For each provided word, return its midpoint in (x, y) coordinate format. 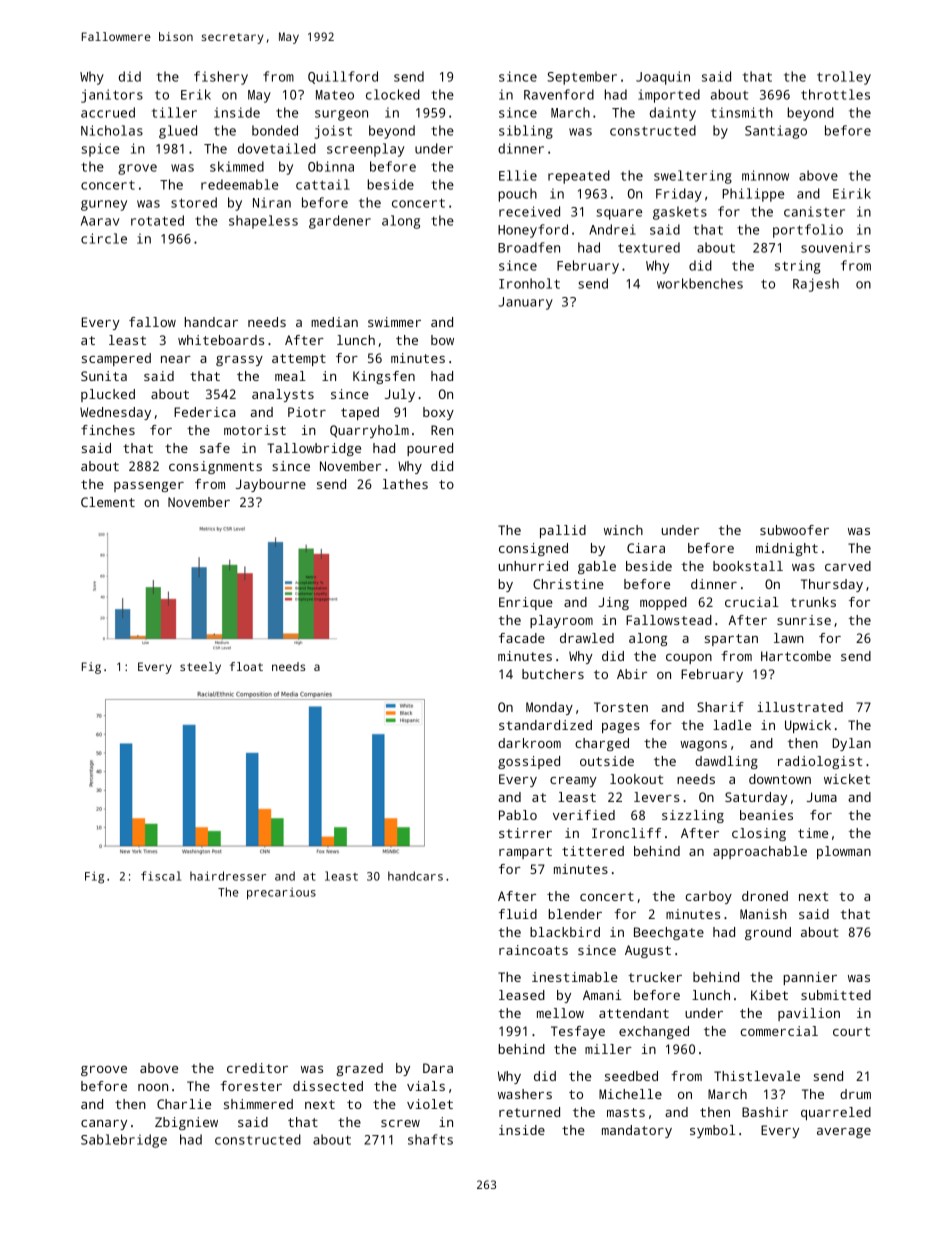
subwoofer (794, 530)
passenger (149, 487)
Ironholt (529, 283)
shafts (430, 1139)
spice (100, 150)
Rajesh (816, 285)
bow (442, 340)
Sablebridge (124, 1141)
